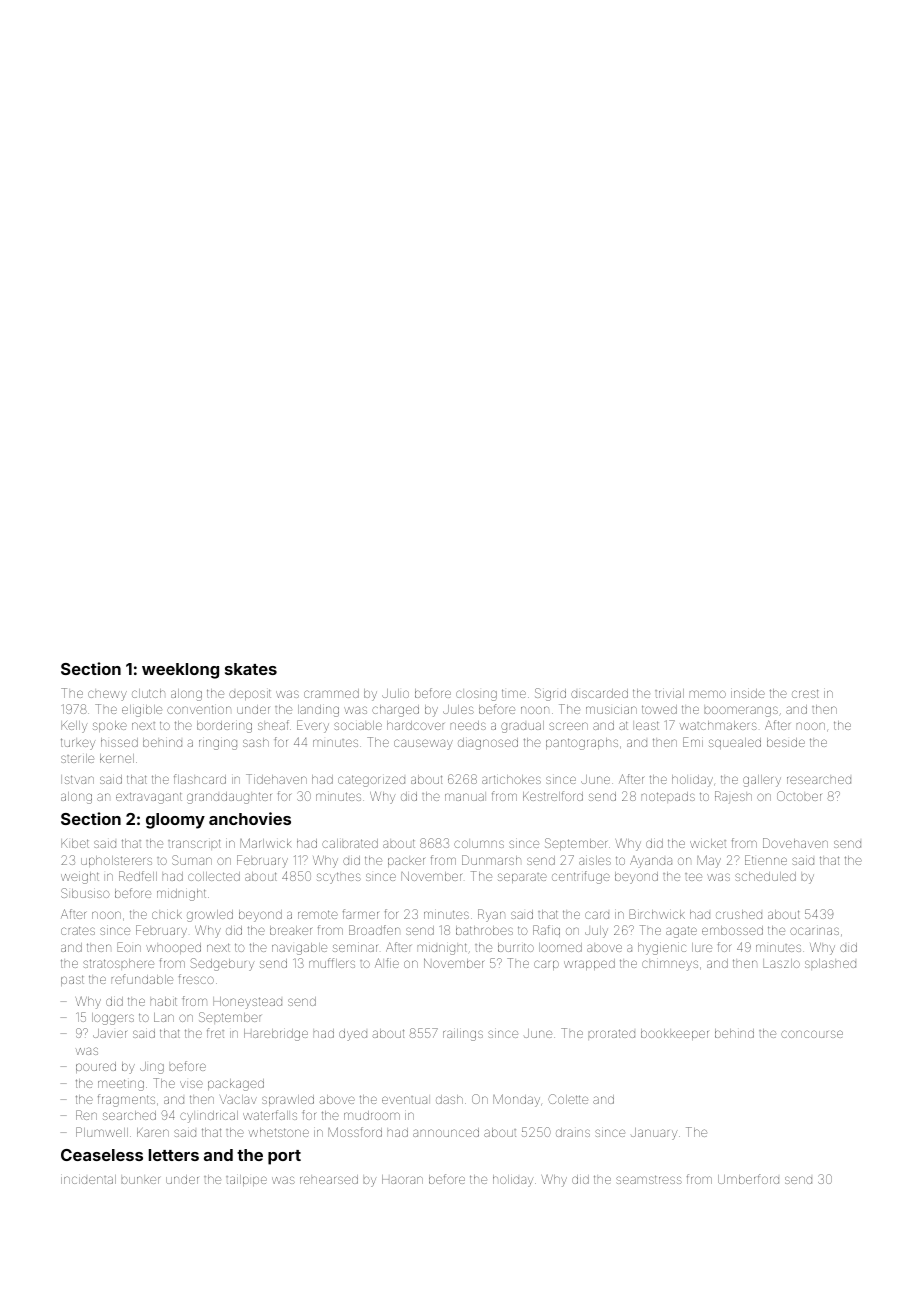  Describe the element at coordinates (180, 671) in the screenshot. I see `weeklong` at that location.
